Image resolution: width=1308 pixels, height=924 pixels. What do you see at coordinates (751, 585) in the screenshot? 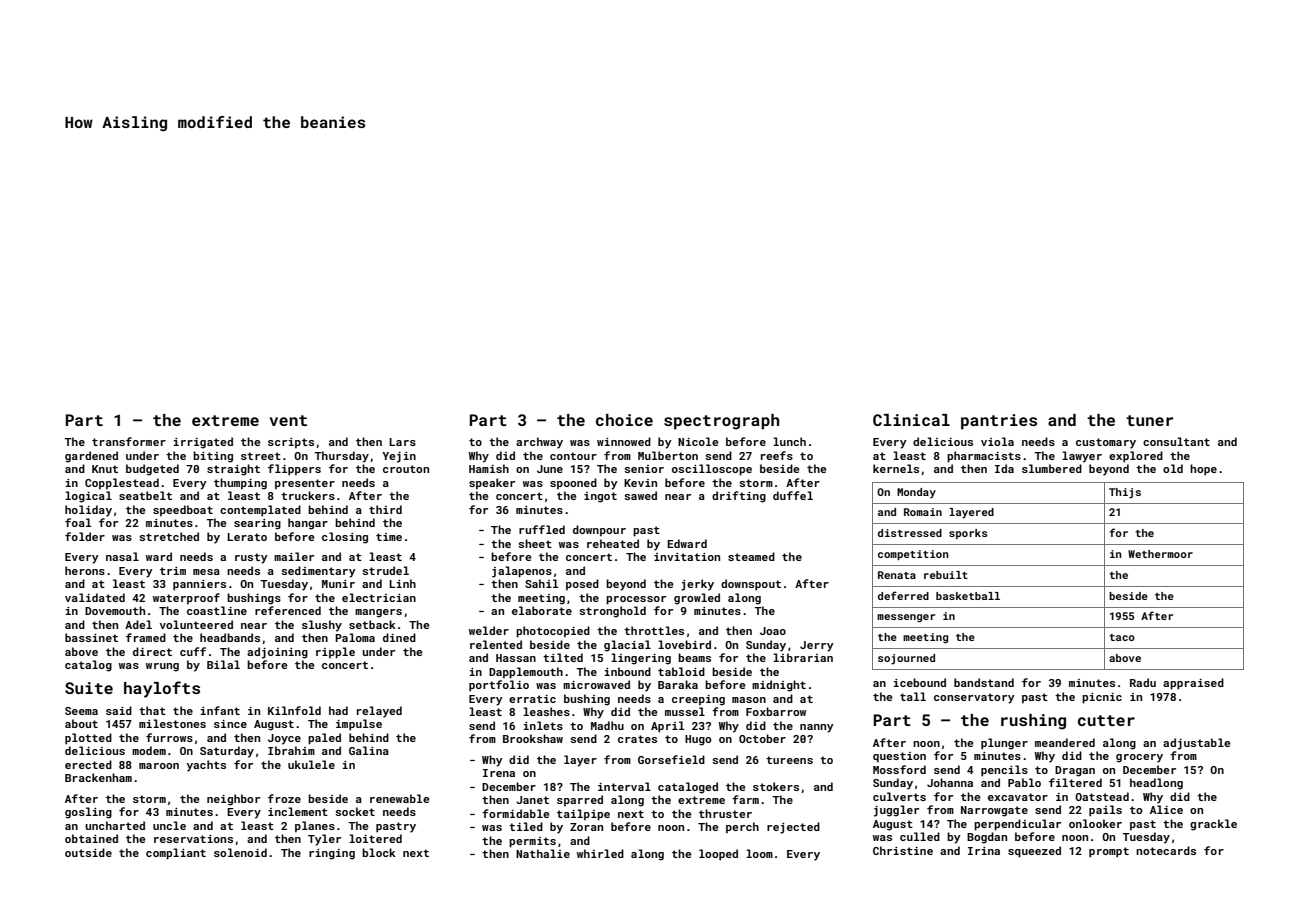
I see `downspout` at bounding box center [751, 585].
